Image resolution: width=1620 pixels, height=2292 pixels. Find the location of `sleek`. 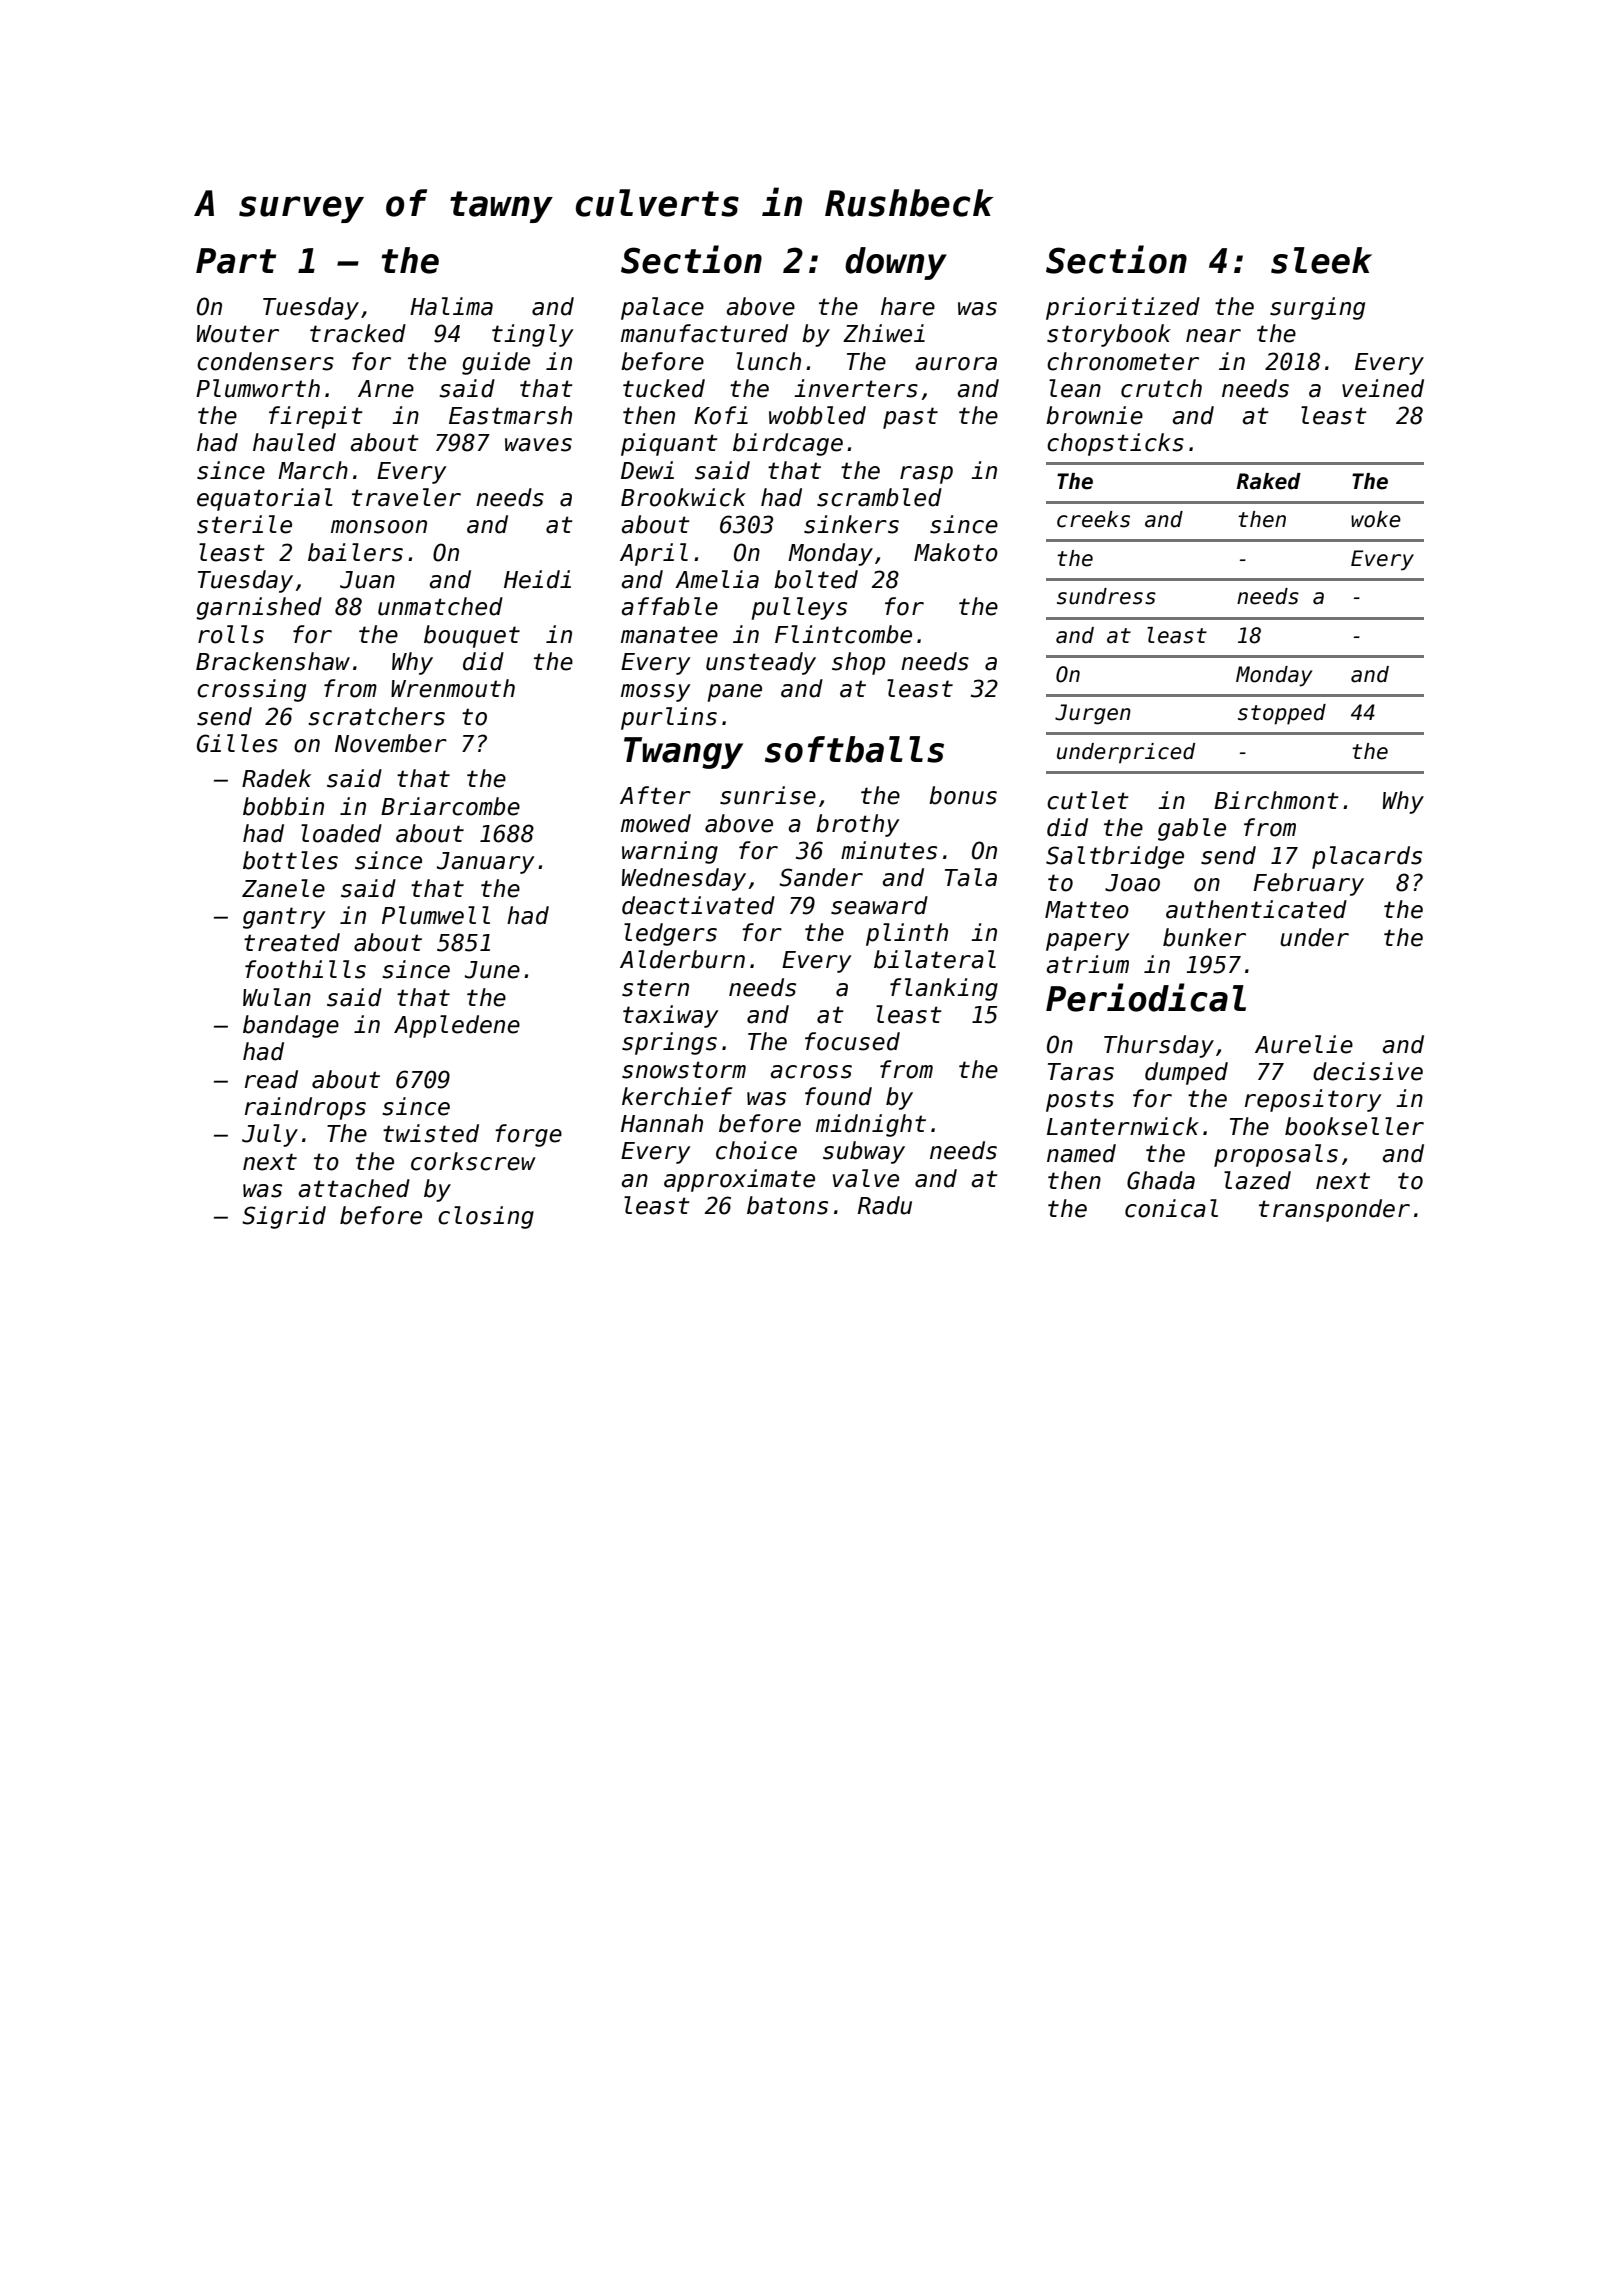

sleek is located at coordinates (1321, 260).
